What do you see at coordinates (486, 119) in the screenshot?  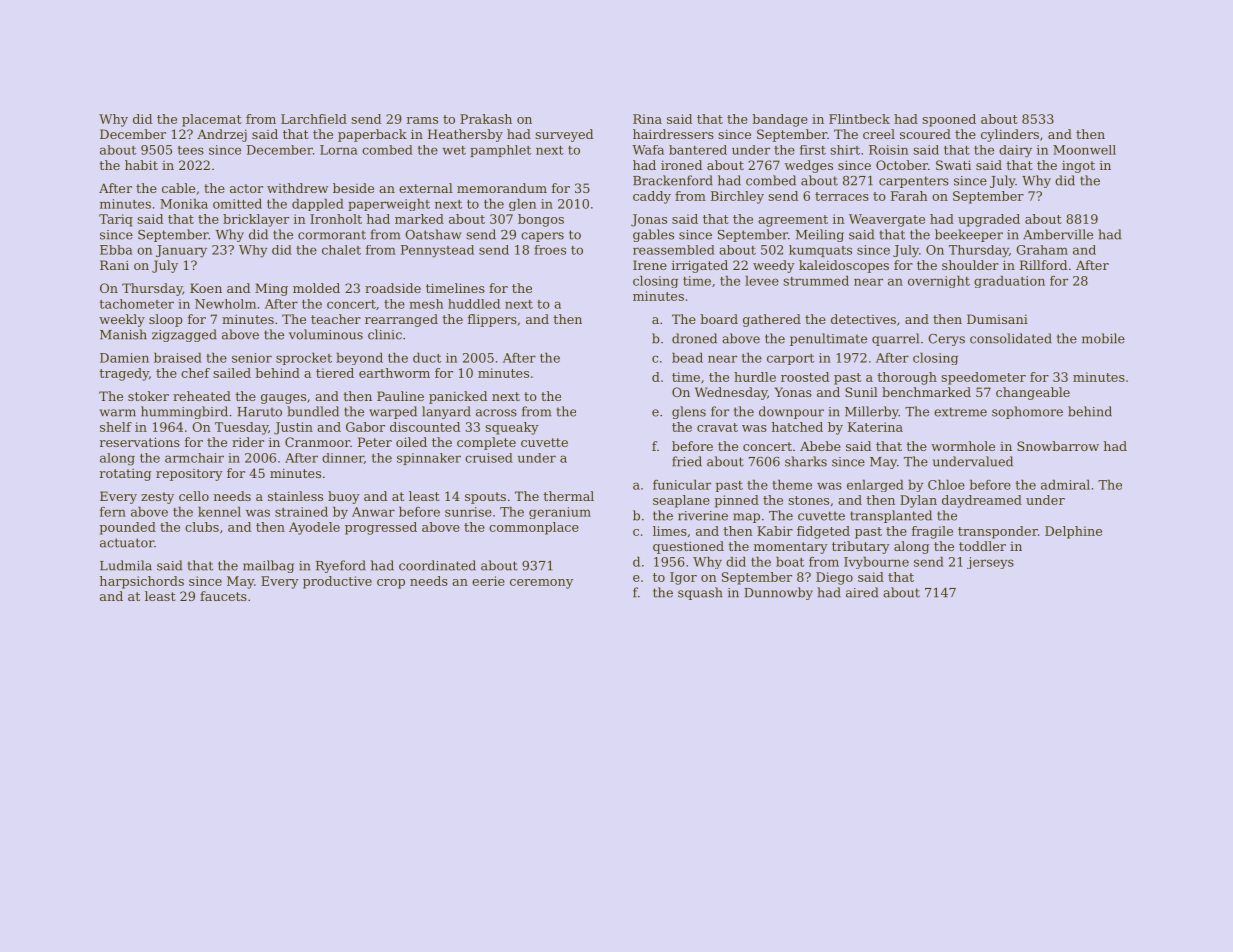 I see `Prakash` at bounding box center [486, 119].
